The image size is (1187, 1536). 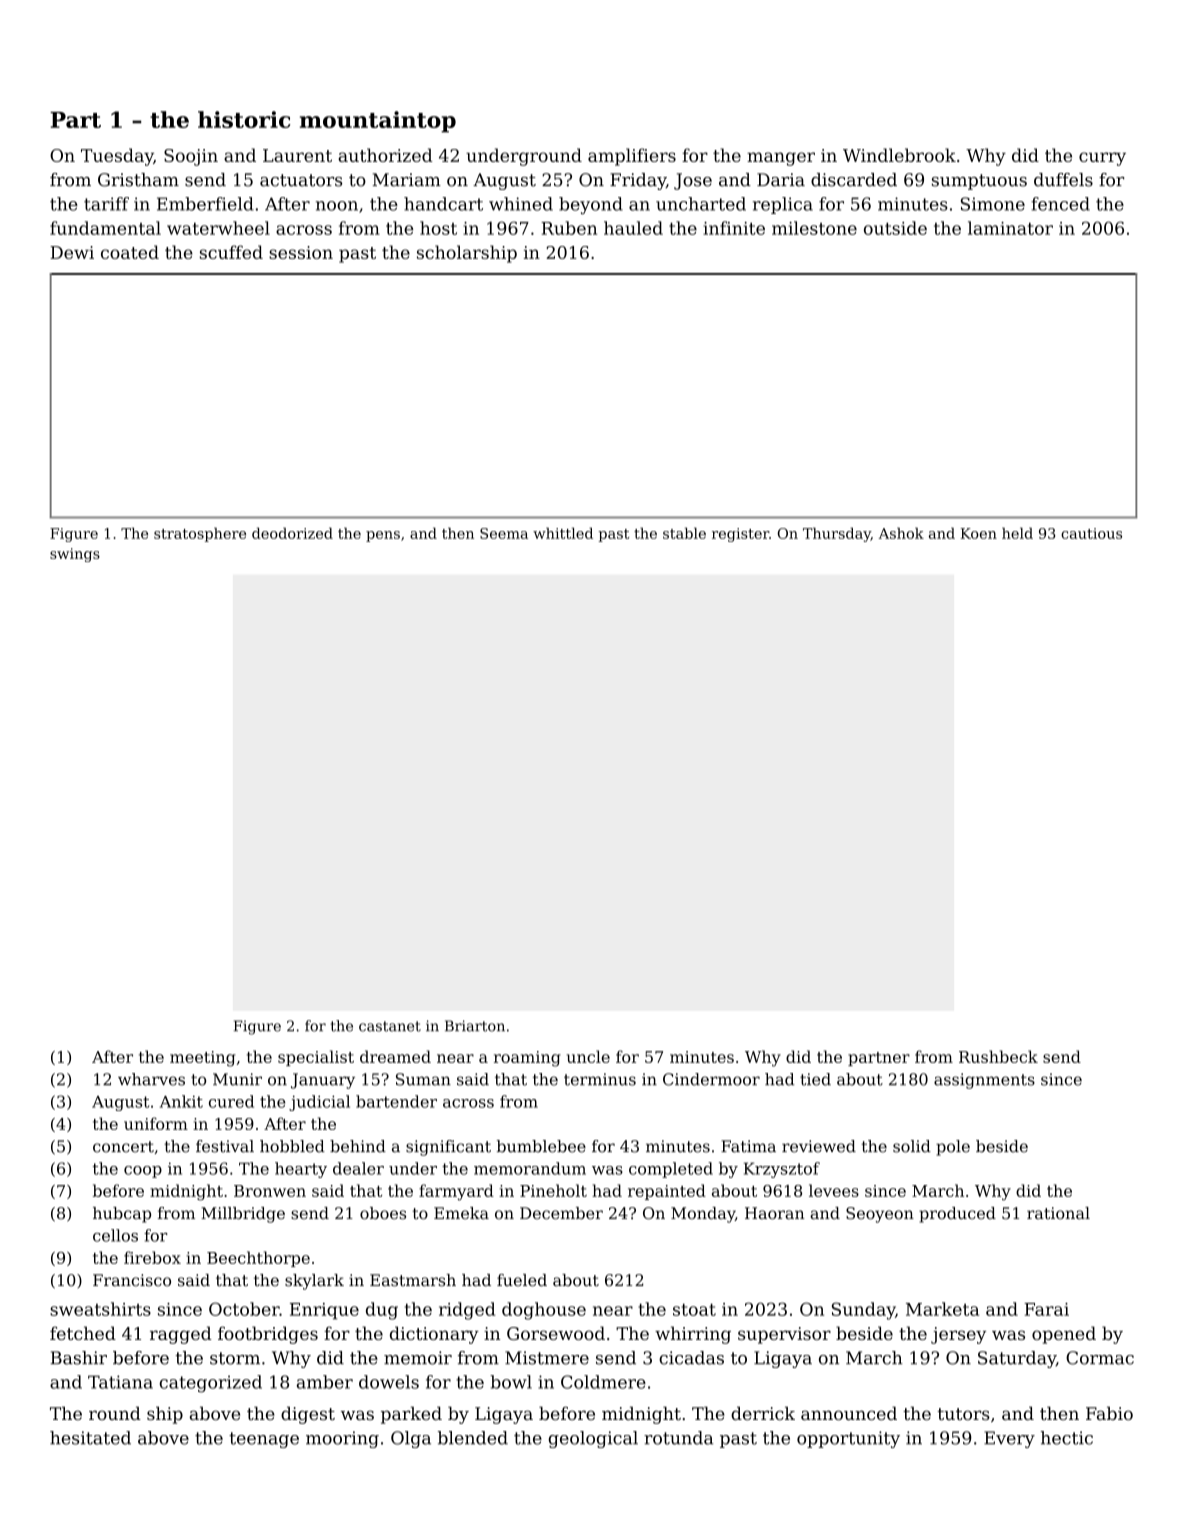 I want to click on historic, so click(x=244, y=119).
